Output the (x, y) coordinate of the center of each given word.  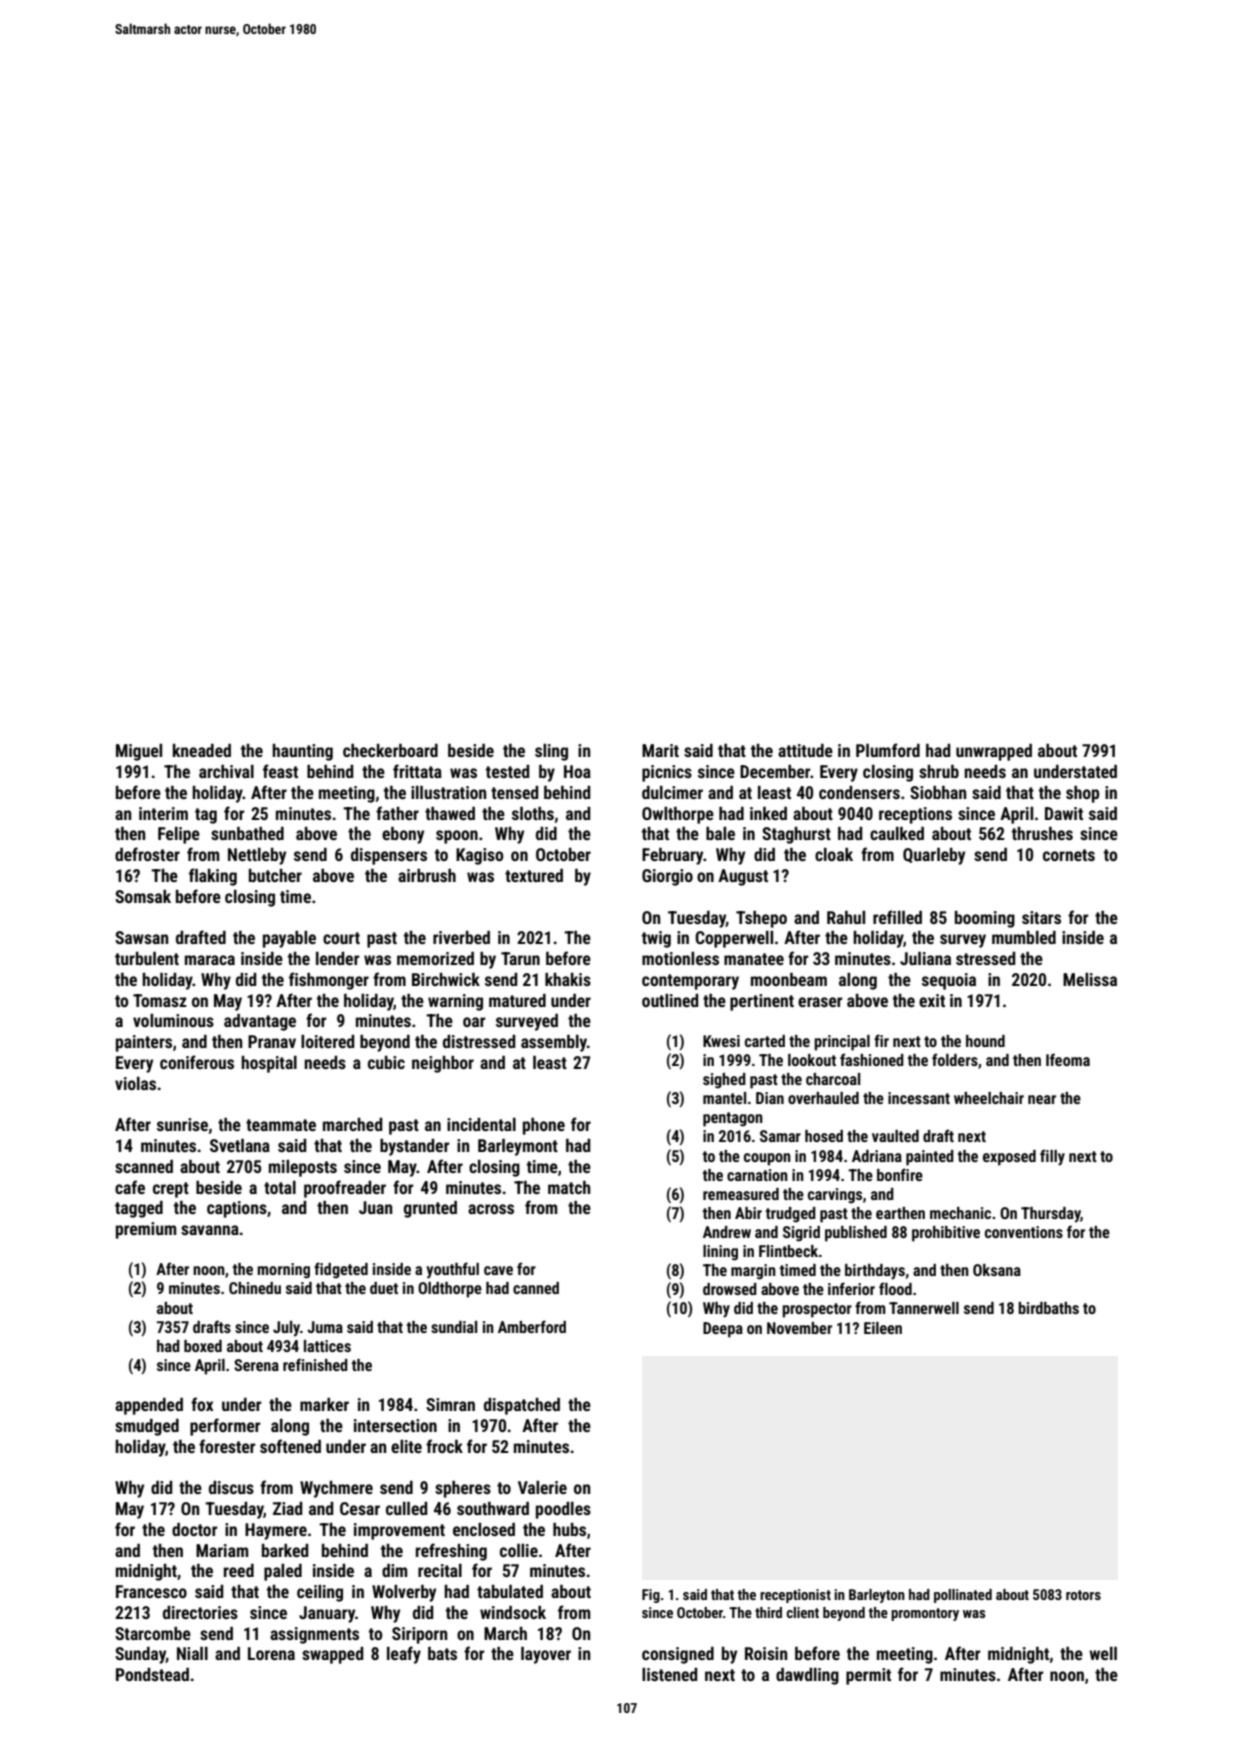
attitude (805, 750)
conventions (1024, 1232)
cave (498, 1270)
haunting (302, 752)
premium (146, 1230)
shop (1082, 794)
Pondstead (152, 1674)
